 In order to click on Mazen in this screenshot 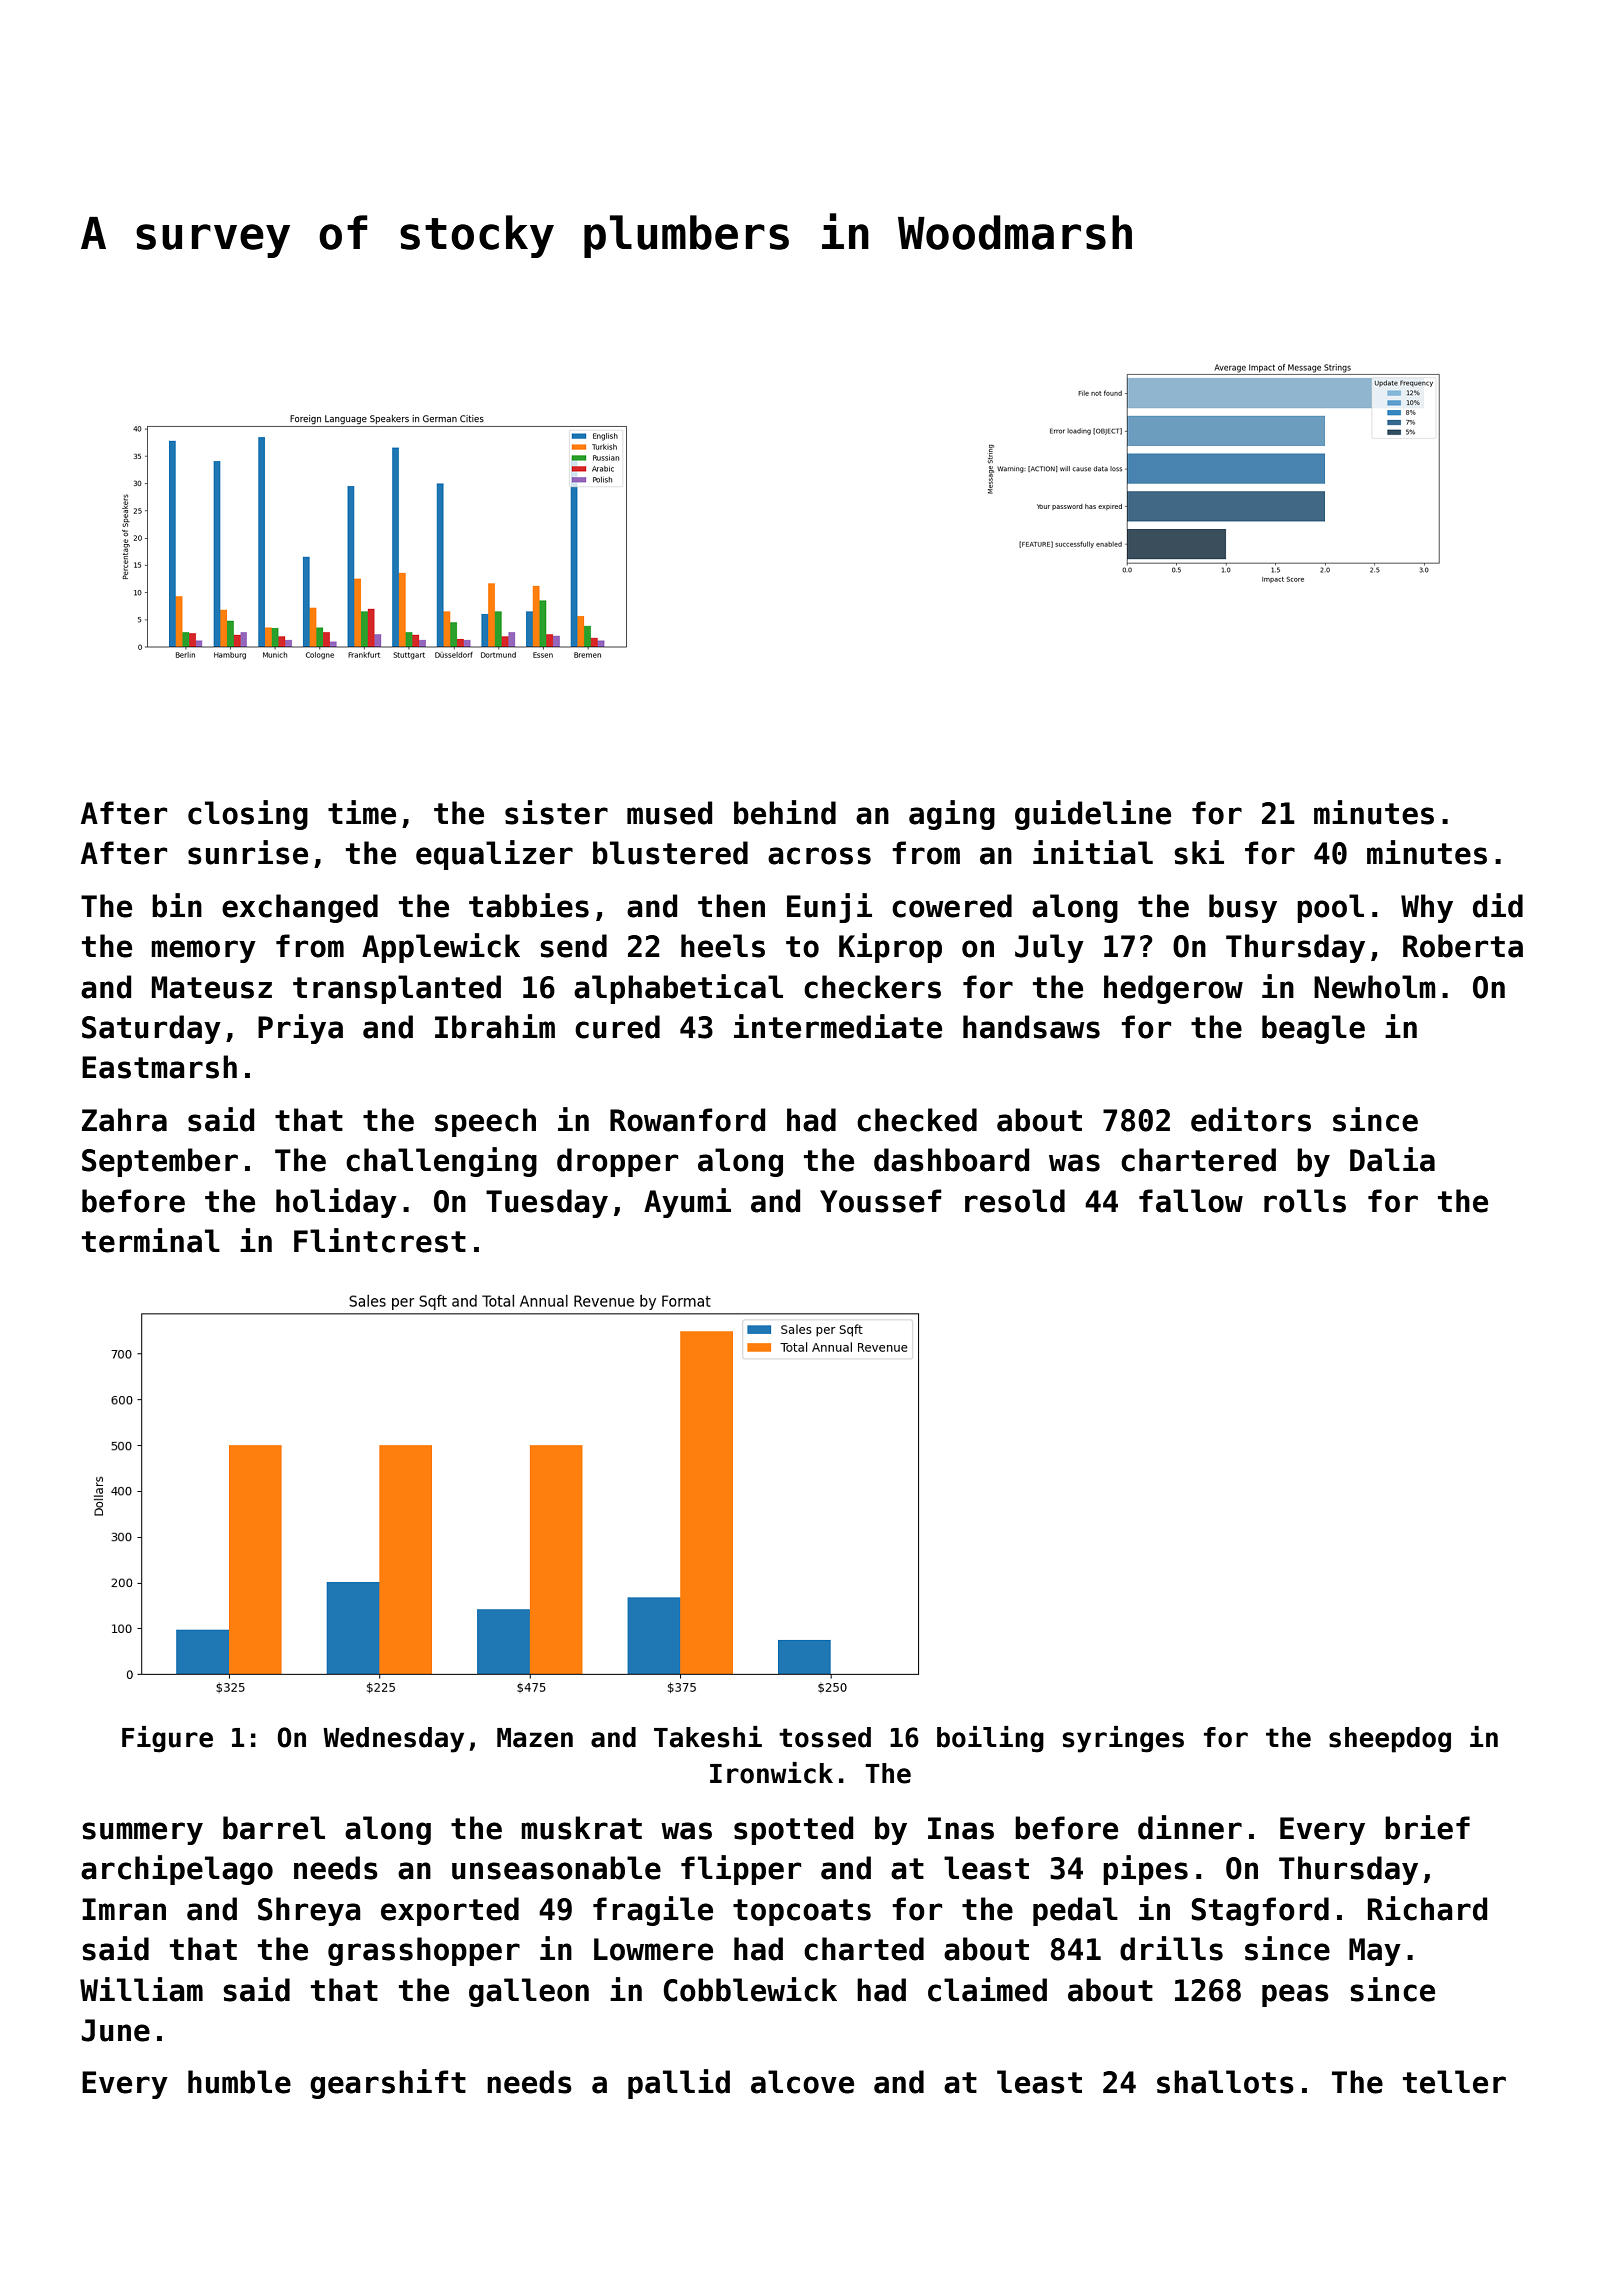, I will do `click(535, 1738)`.
